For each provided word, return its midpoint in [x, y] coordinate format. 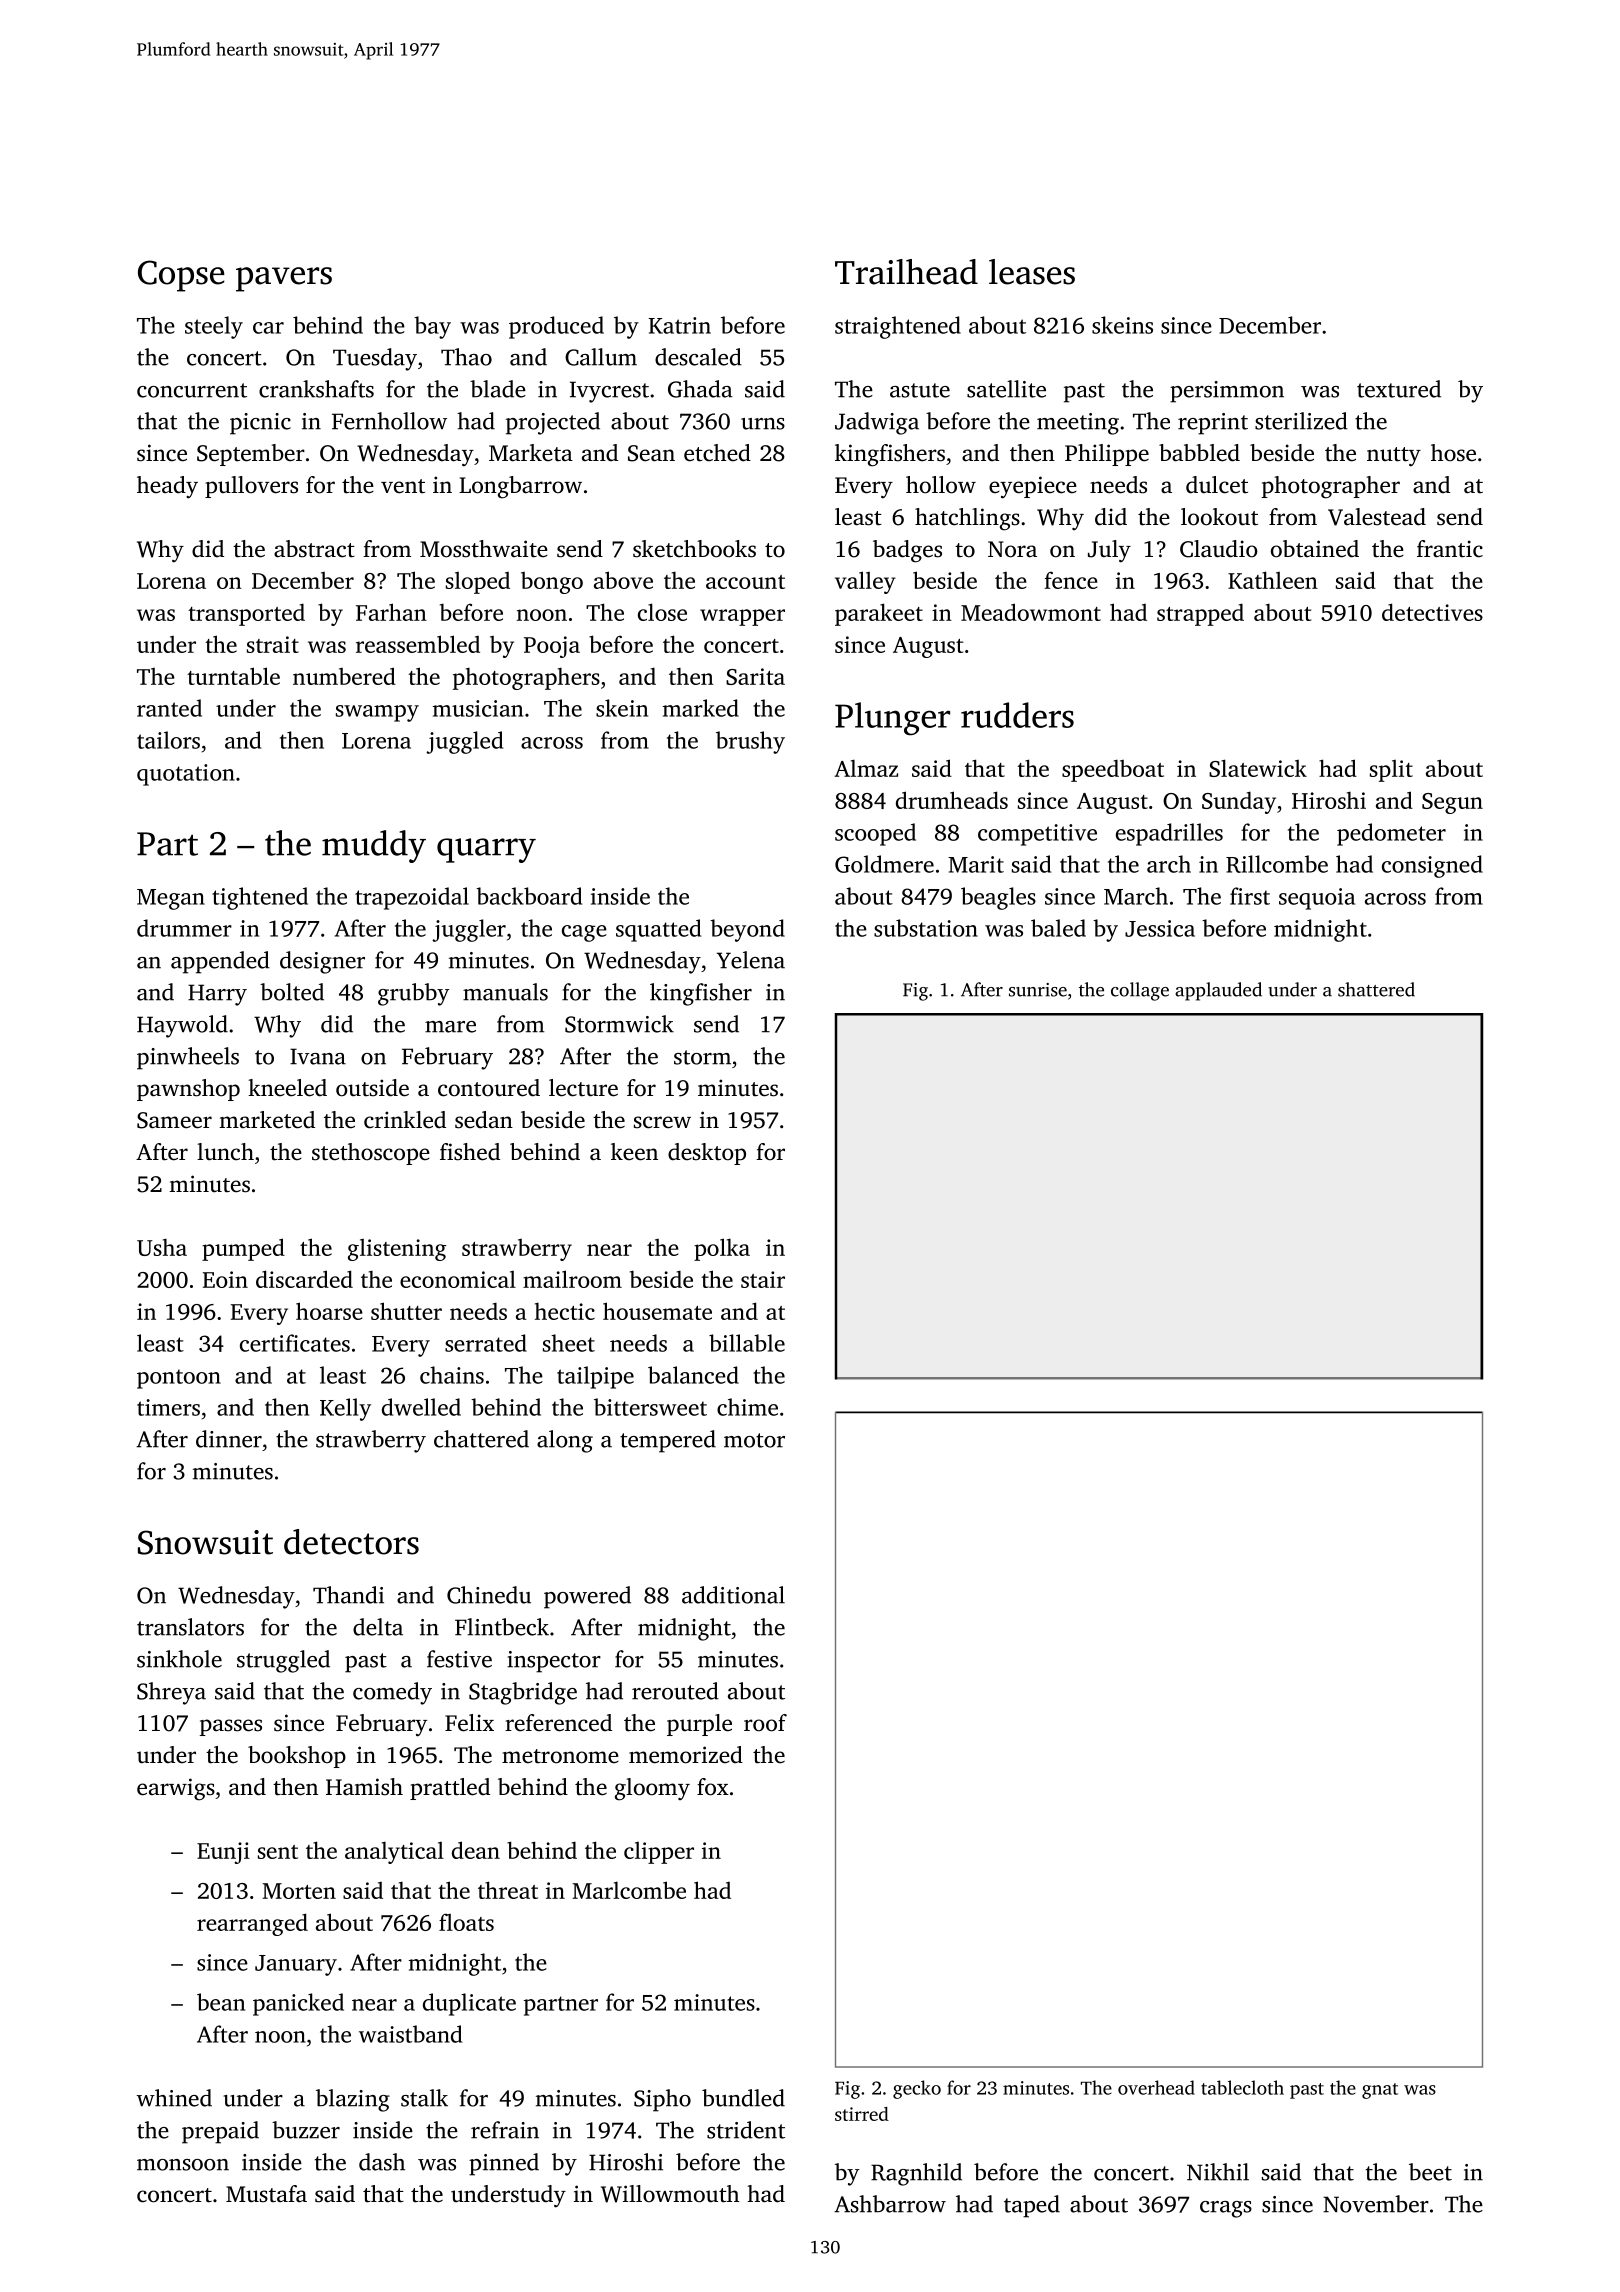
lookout [1219, 517]
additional [733, 1595]
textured [1399, 389]
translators [190, 1627]
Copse [181, 276]
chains [452, 1375]
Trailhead [906, 272]
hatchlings [967, 519]
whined [174, 2098]
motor [754, 1440]
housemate [657, 1311]
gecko [917, 2089]
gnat [1380, 2091]
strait [273, 644]
